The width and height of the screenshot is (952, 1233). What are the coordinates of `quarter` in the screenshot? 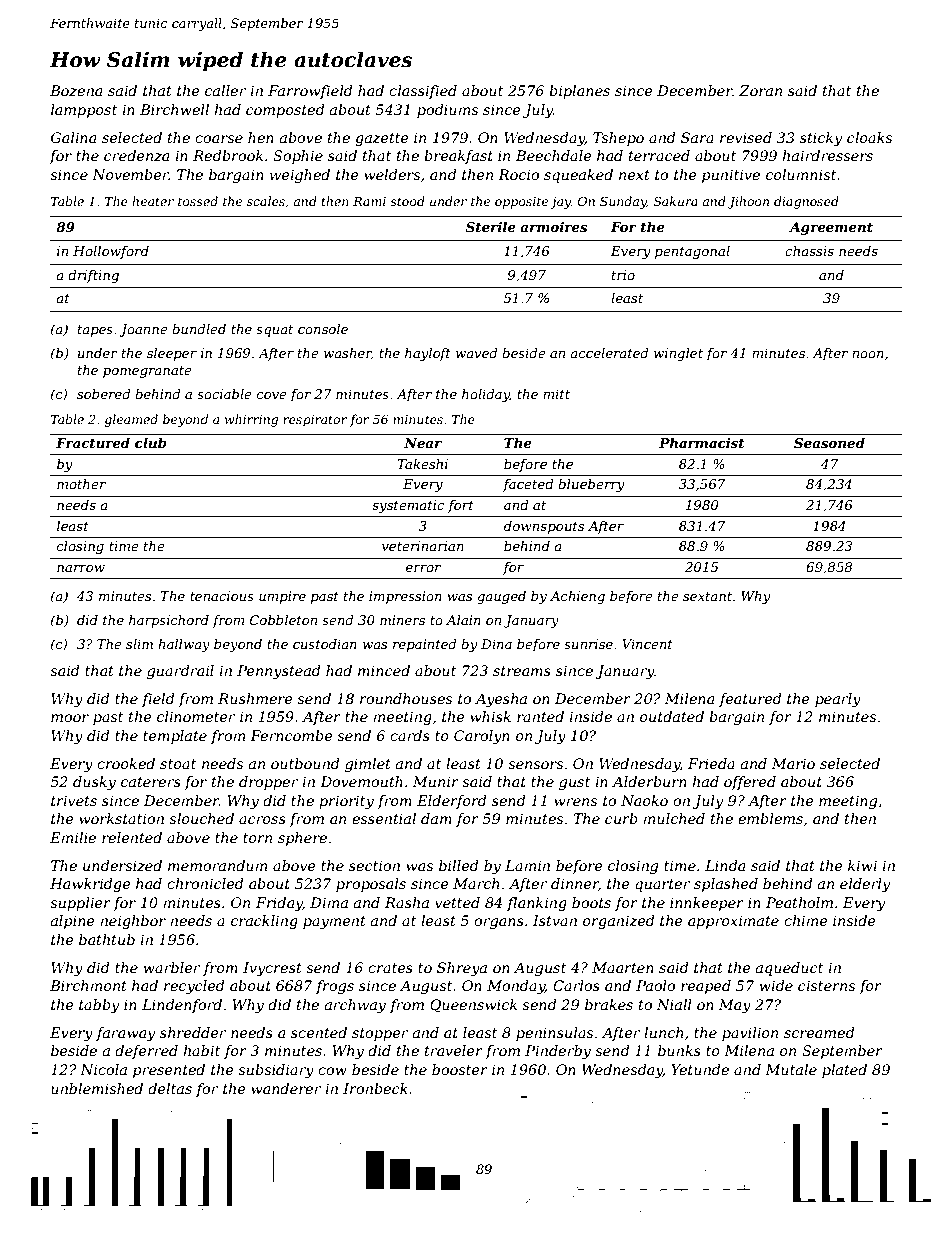 It's located at (662, 885).
